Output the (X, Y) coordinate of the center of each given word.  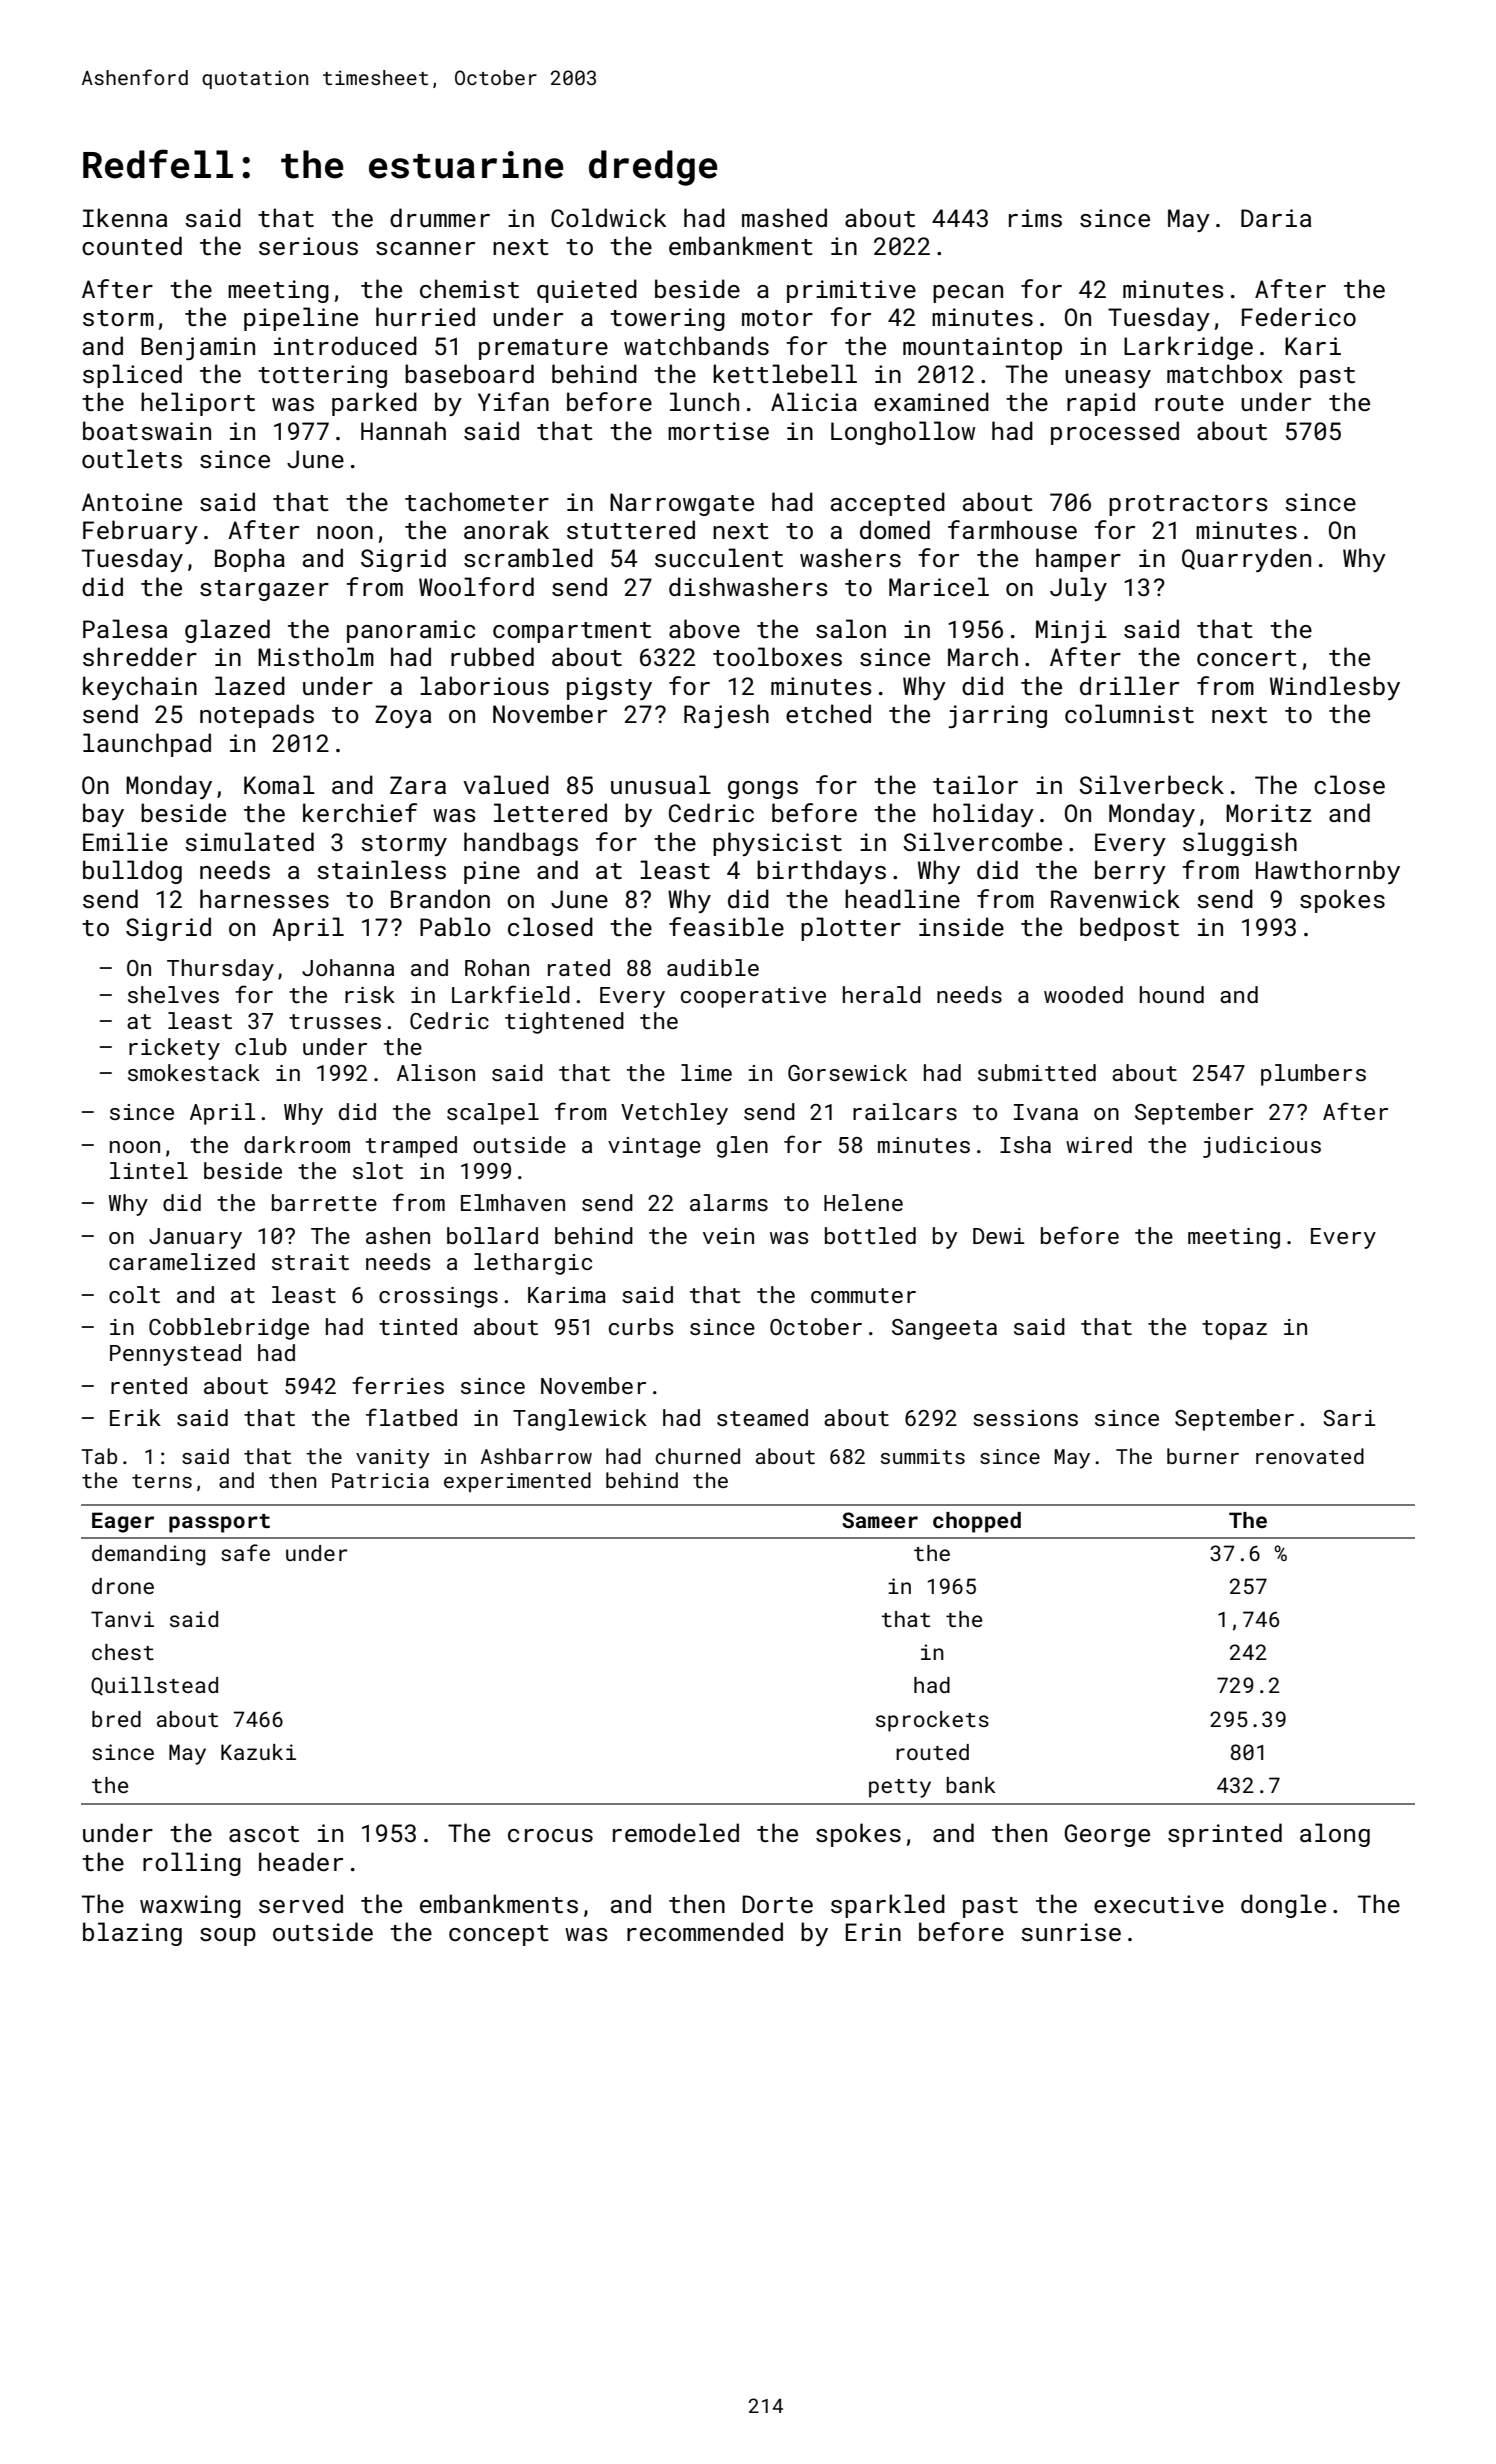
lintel (149, 1170)
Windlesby (1335, 688)
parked (374, 404)
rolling (192, 1864)
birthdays (821, 872)
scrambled (528, 557)
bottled (870, 1235)
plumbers (1313, 1075)
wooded (1083, 994)
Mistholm (316, 656)
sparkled (888, 1906)
